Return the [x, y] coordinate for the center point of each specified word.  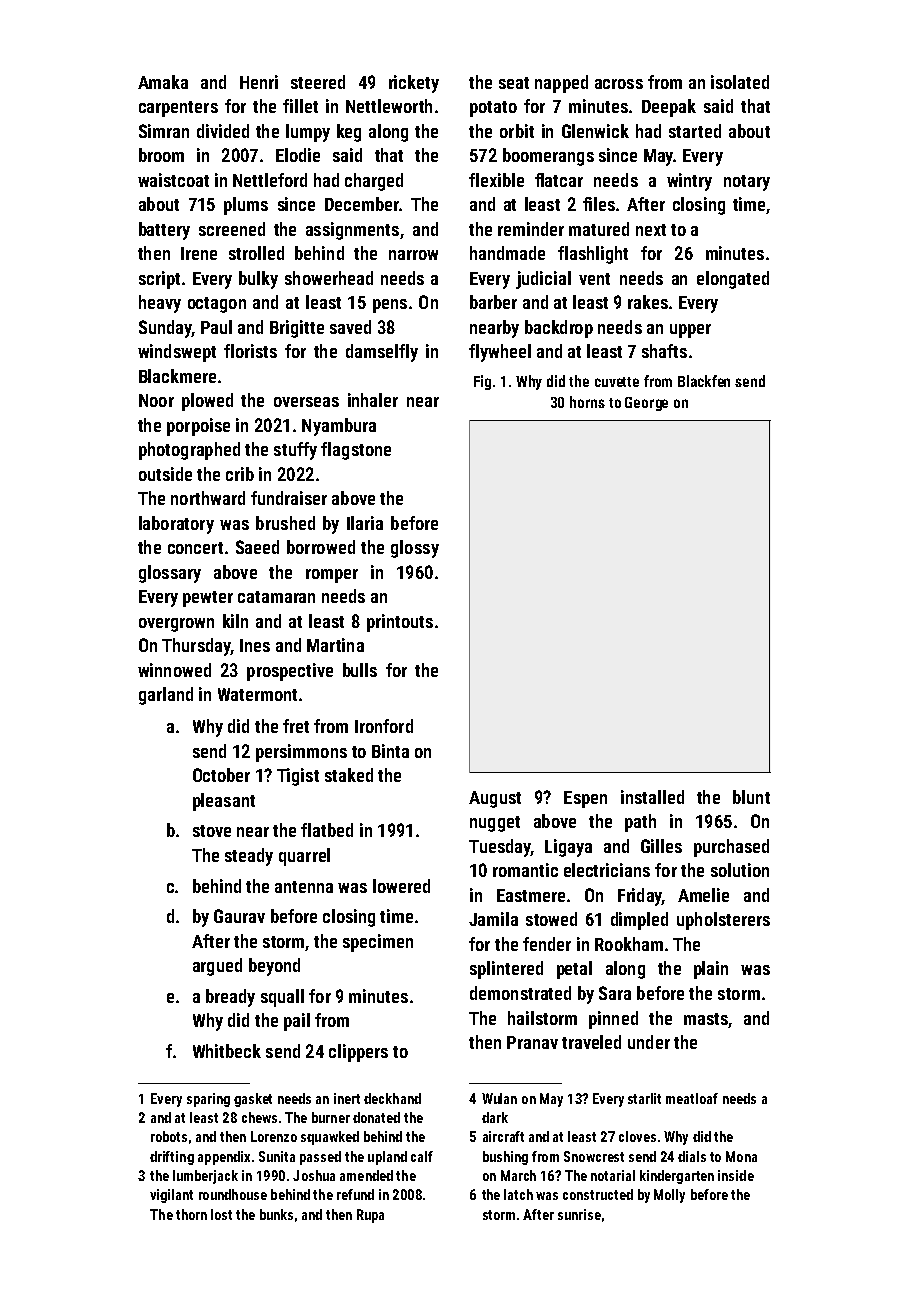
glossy [415, 549]
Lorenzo [274, 1136]
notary [747, 183]
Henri [259, 82]
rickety [414, 84]
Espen [585, 799]
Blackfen [704, 381]
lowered [401, 886]
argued [217, 967]
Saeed [257, 547]
